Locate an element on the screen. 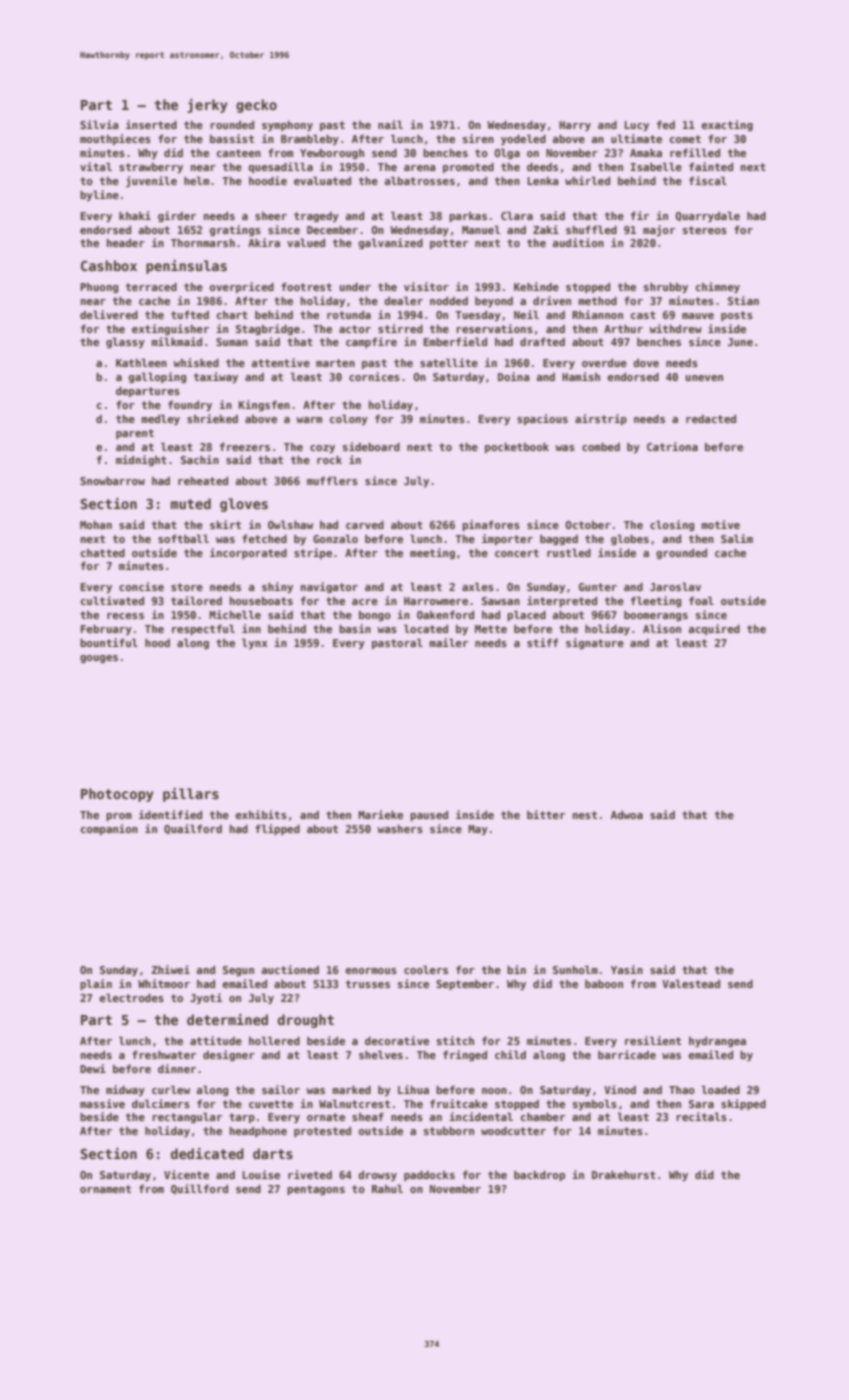 The width and height of the screenshot is (849, 1400). Yewborough is located at coordinates (332, 154).
